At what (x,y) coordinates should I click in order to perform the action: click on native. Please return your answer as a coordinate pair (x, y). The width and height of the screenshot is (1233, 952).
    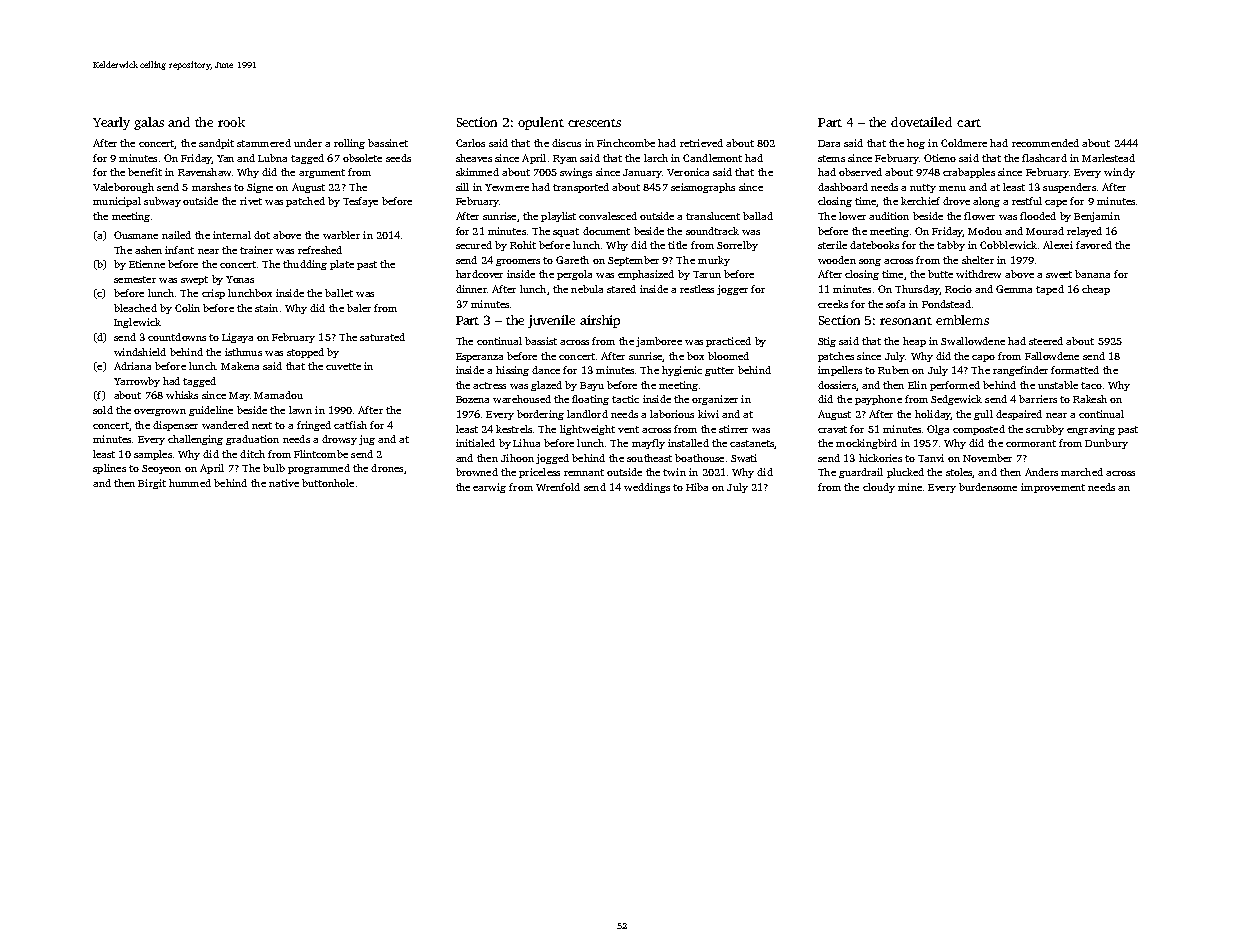
    Looking at the image, I should click on (284, 483).
